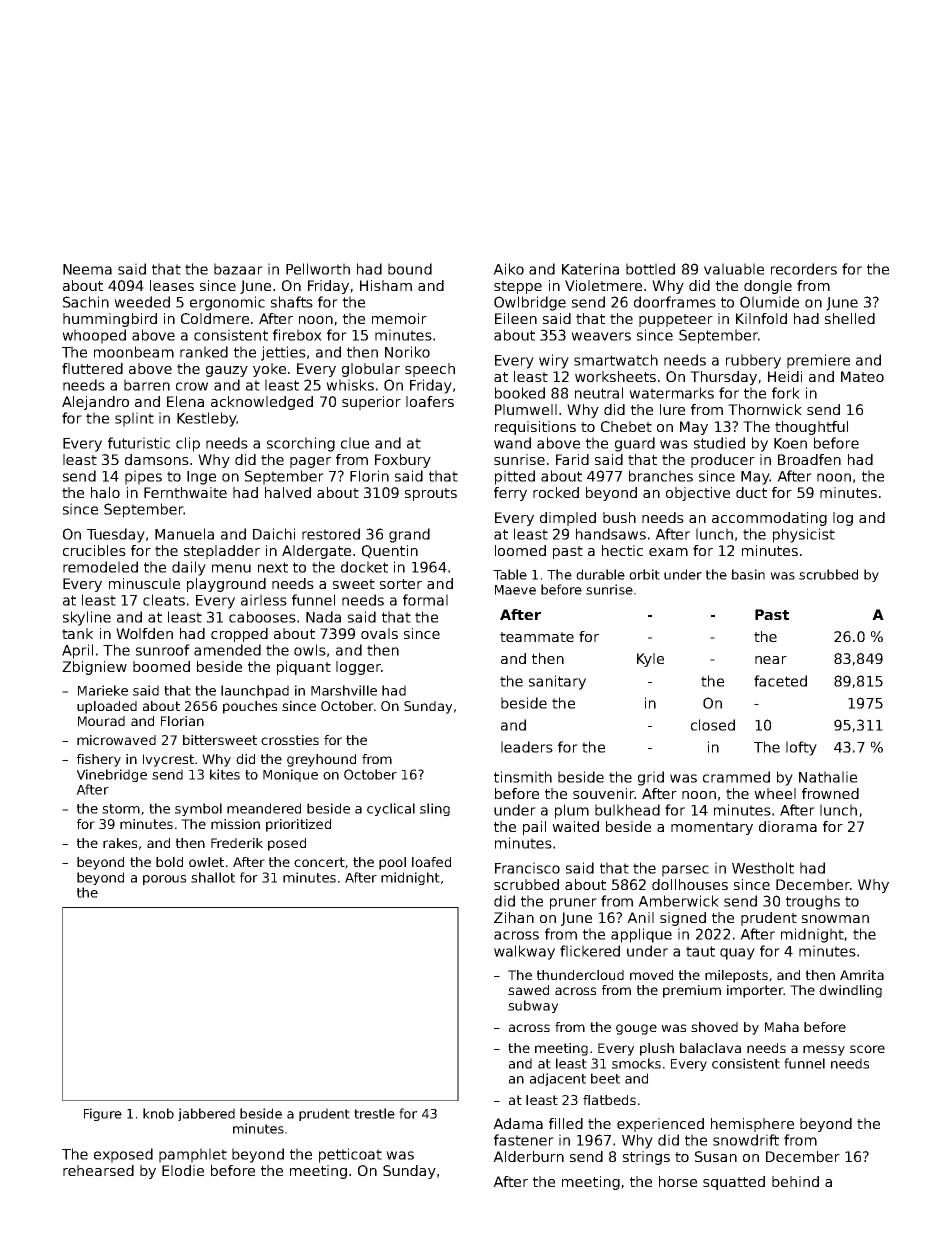 The height and width of the screenshot is (1233, 952). I want to click on Neema, so click(87, 269).
